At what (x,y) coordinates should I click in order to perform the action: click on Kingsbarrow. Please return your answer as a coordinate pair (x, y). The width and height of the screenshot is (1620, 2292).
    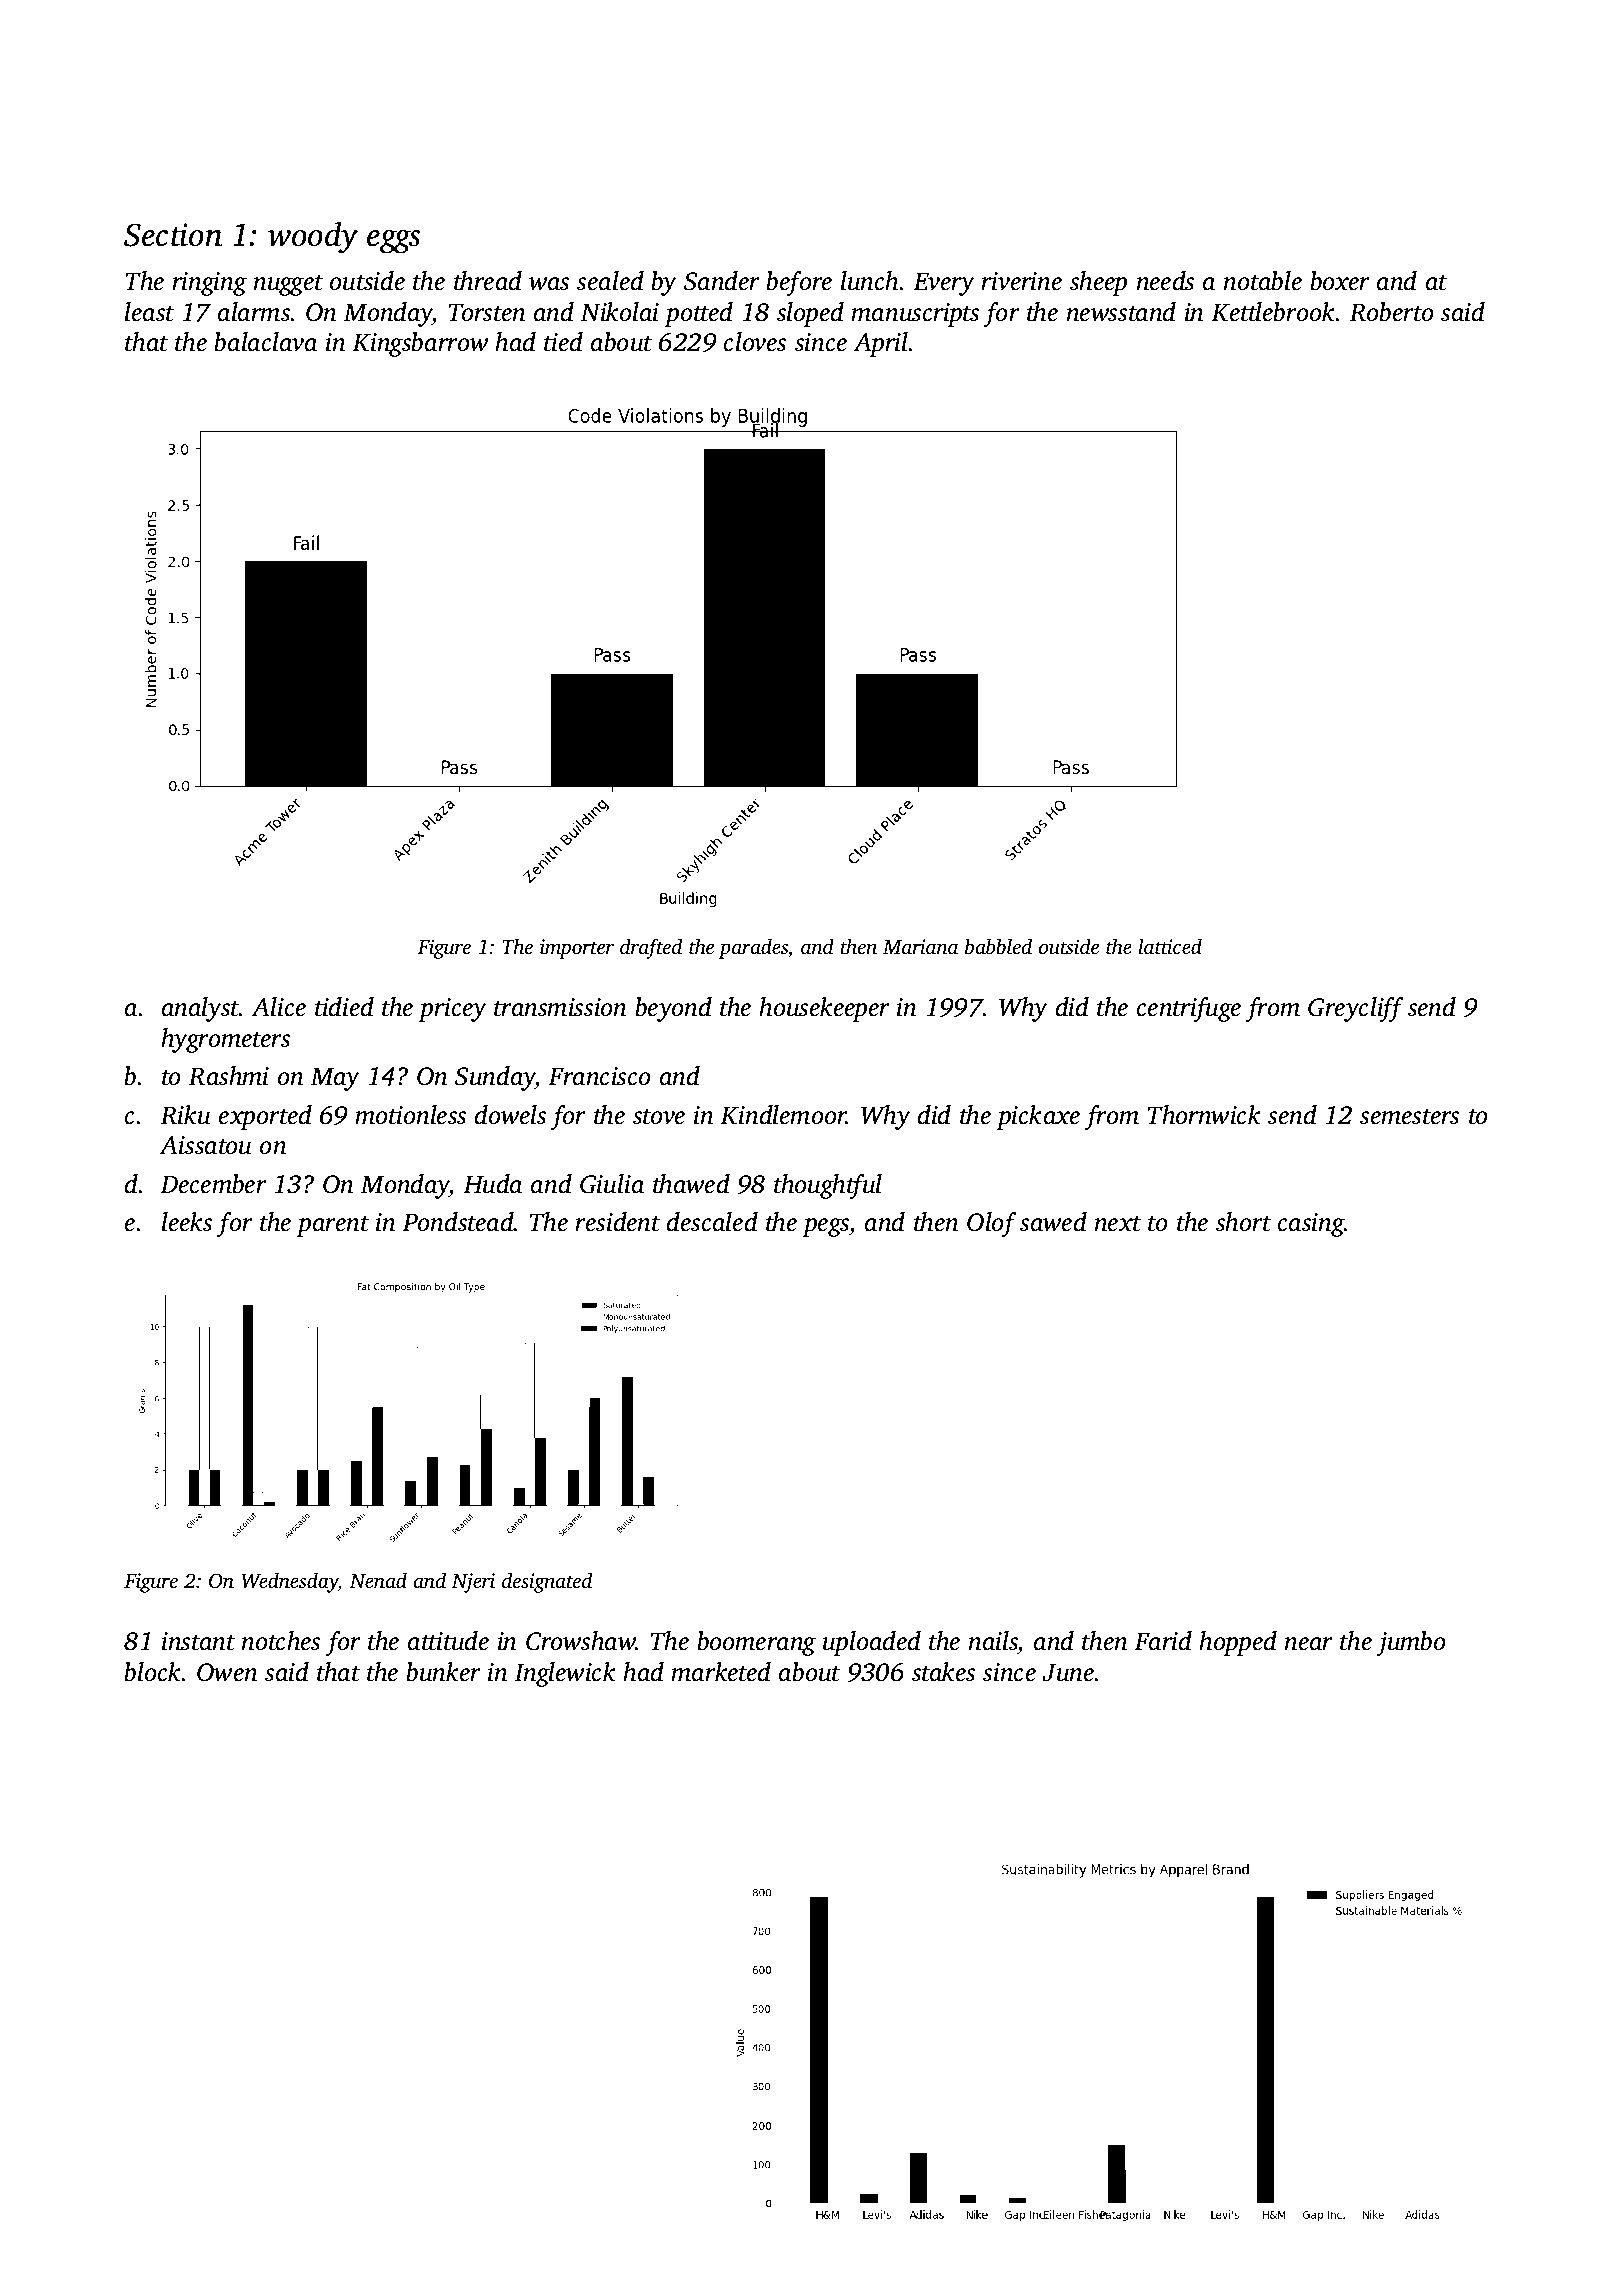
    Looking at the image, I should click on (420, 344).
